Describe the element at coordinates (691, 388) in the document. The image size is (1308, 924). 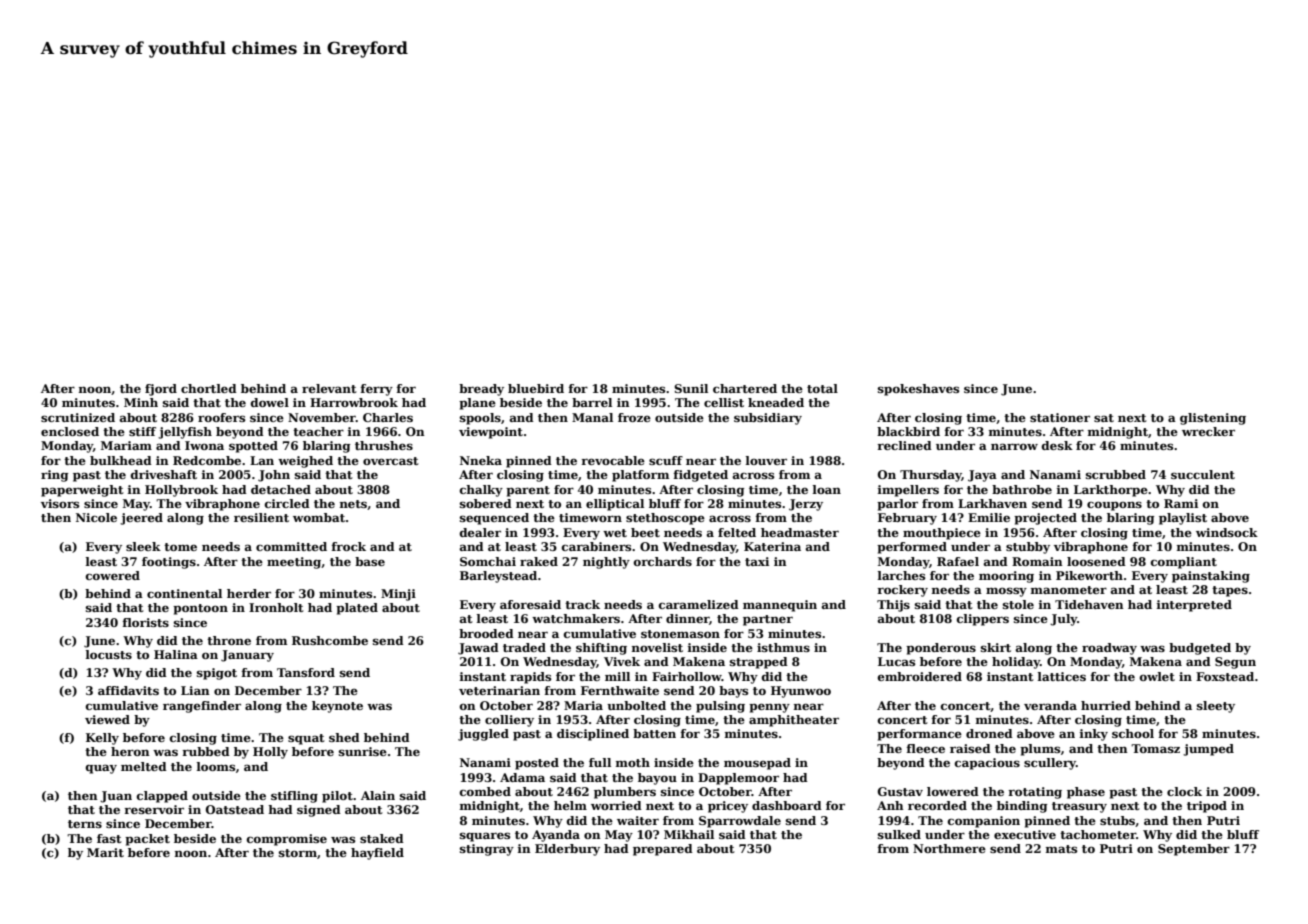
I see `Sunil` at that location.
